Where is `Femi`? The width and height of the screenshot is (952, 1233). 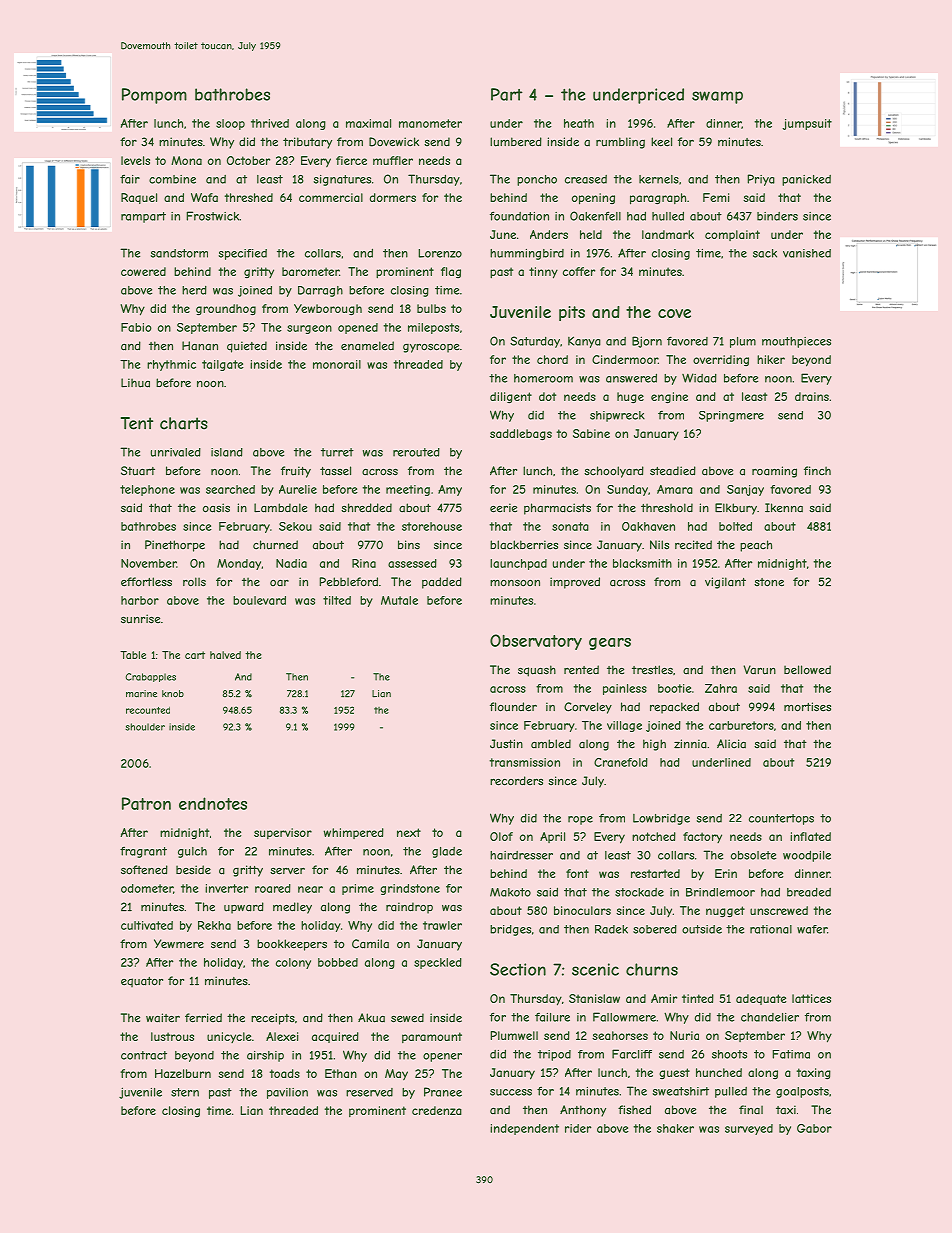 Femi is located at coordinates (716, 197).
